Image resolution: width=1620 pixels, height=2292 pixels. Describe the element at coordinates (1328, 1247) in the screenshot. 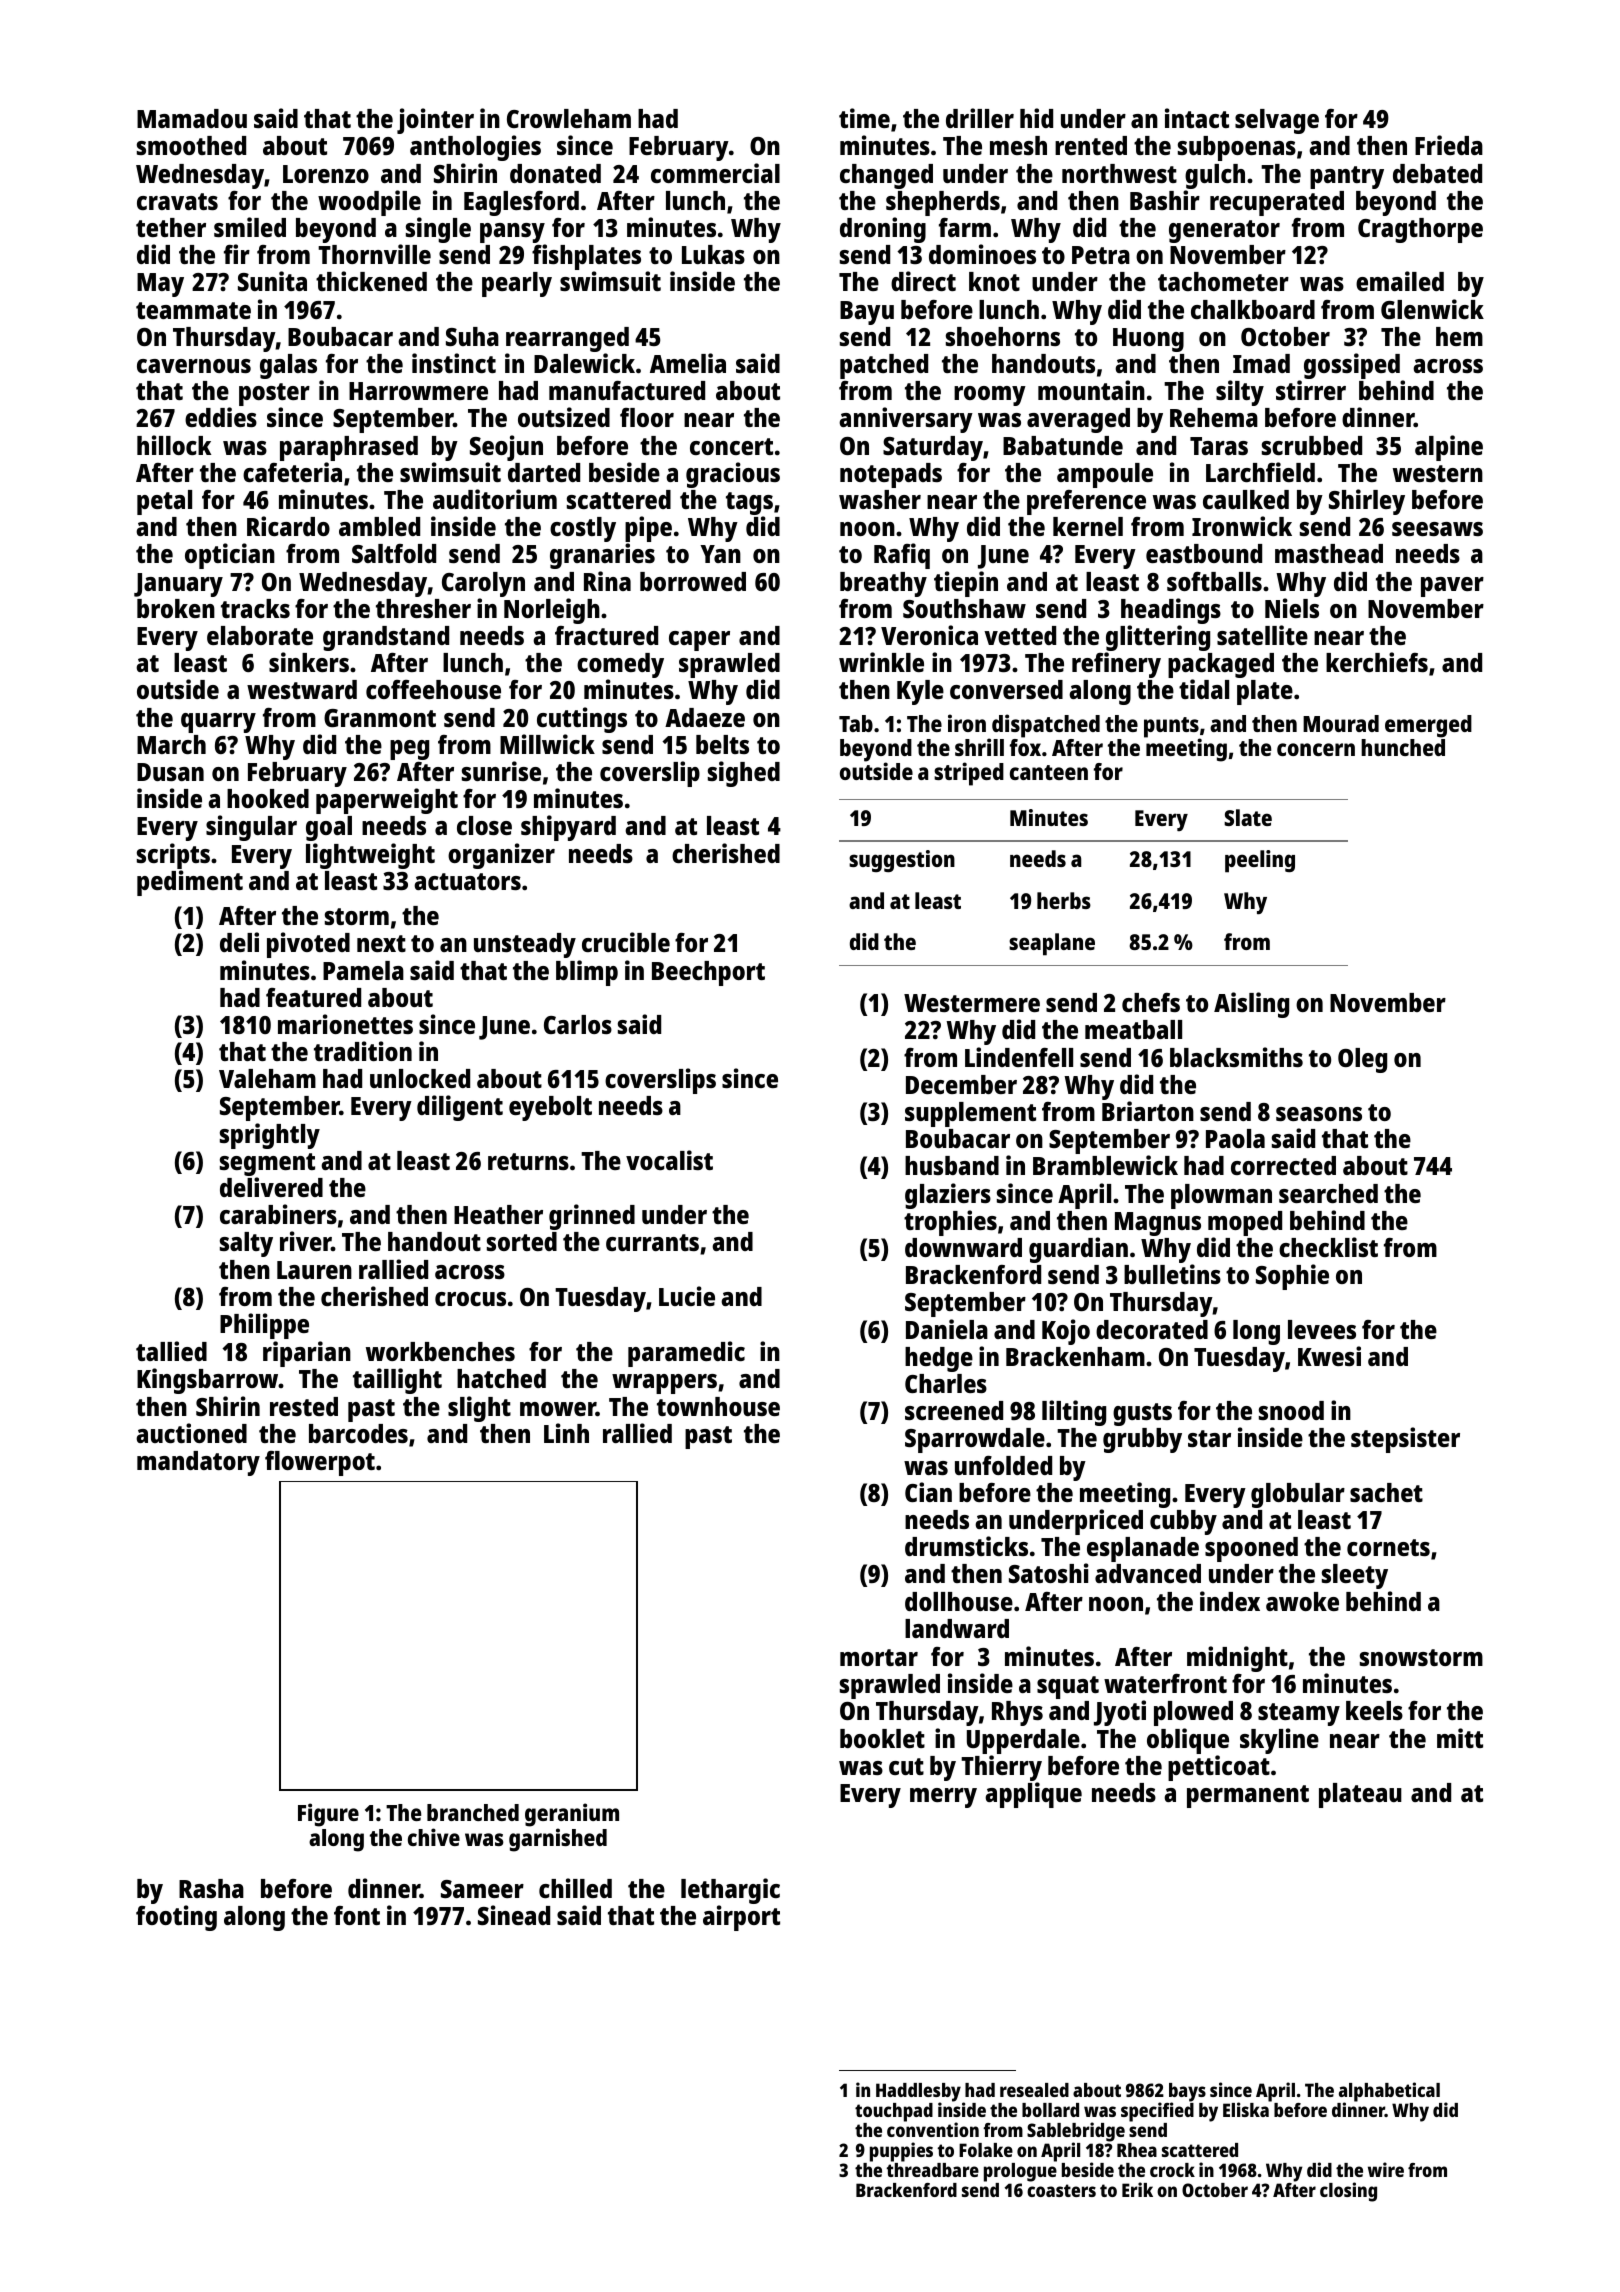

I see `checklist` at that location.
